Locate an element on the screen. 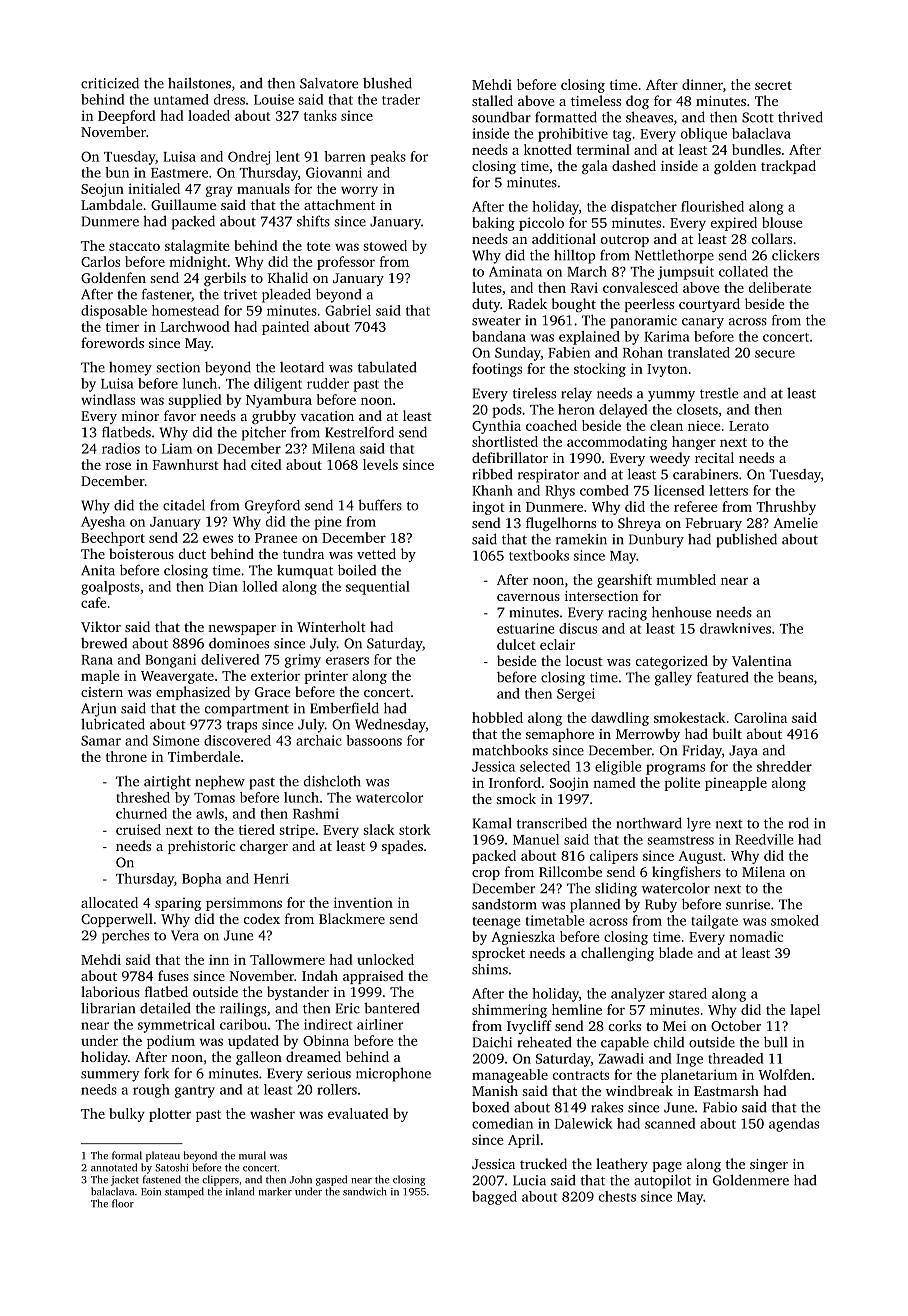 Image resolution: width=908 pixels, height=1316 pixels. secure is located at coordinates (775, 354).
